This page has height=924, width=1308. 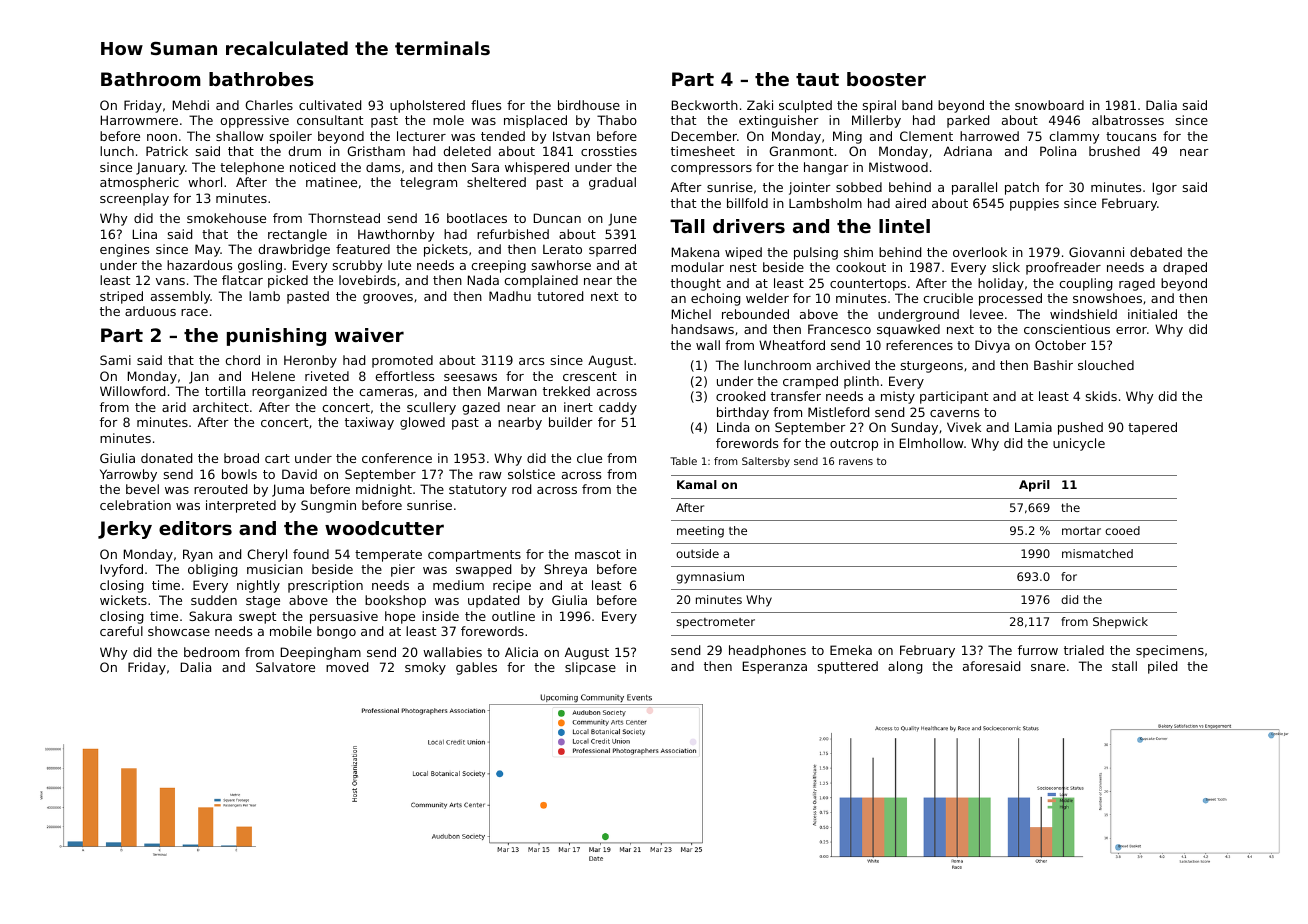 I want to click on cooed, so click(x=1122, y=530).
